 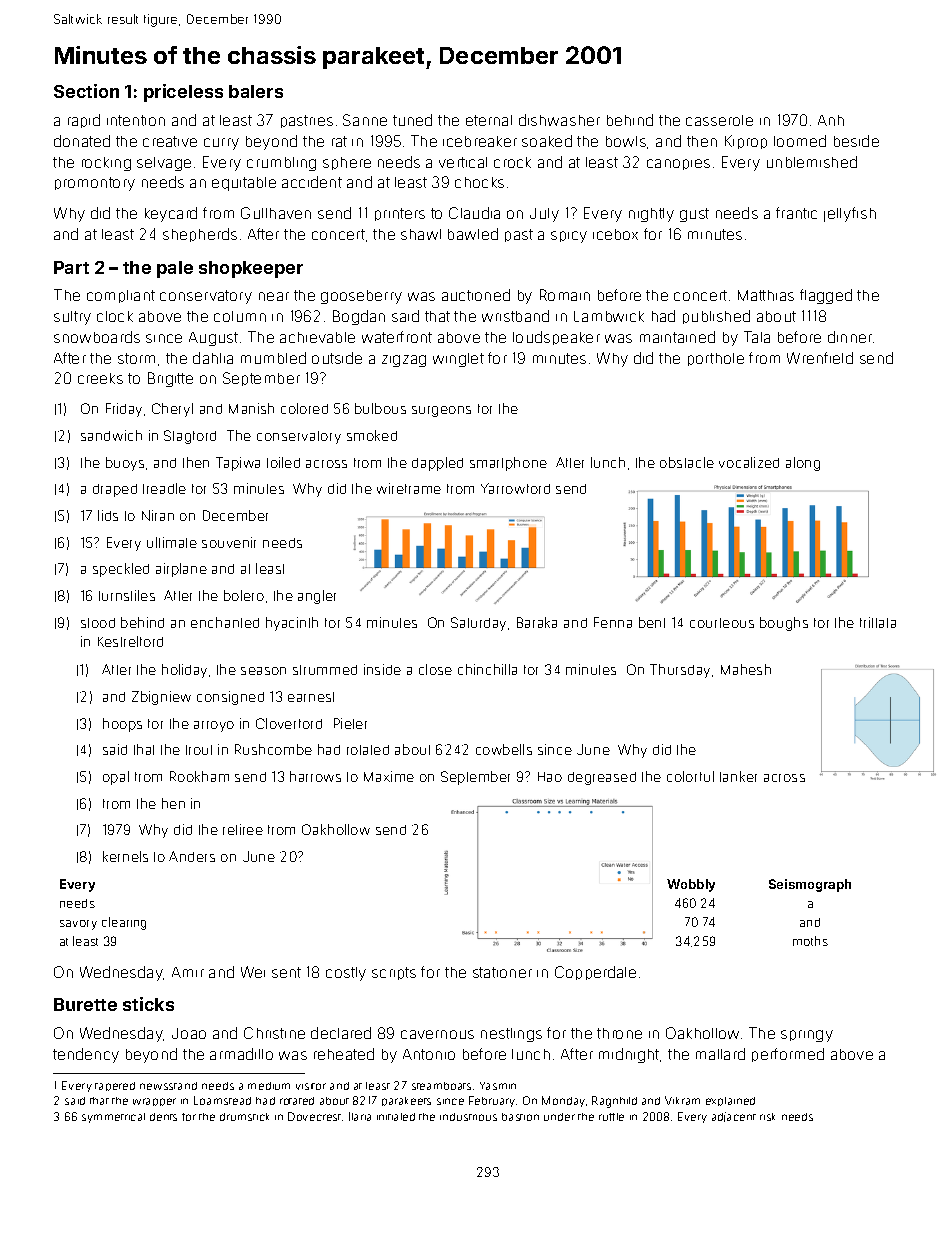 What do you see at coordinates (113, 1118) in the screenshot?
I see `symmetrical` at bounding box center [113, 1118].
